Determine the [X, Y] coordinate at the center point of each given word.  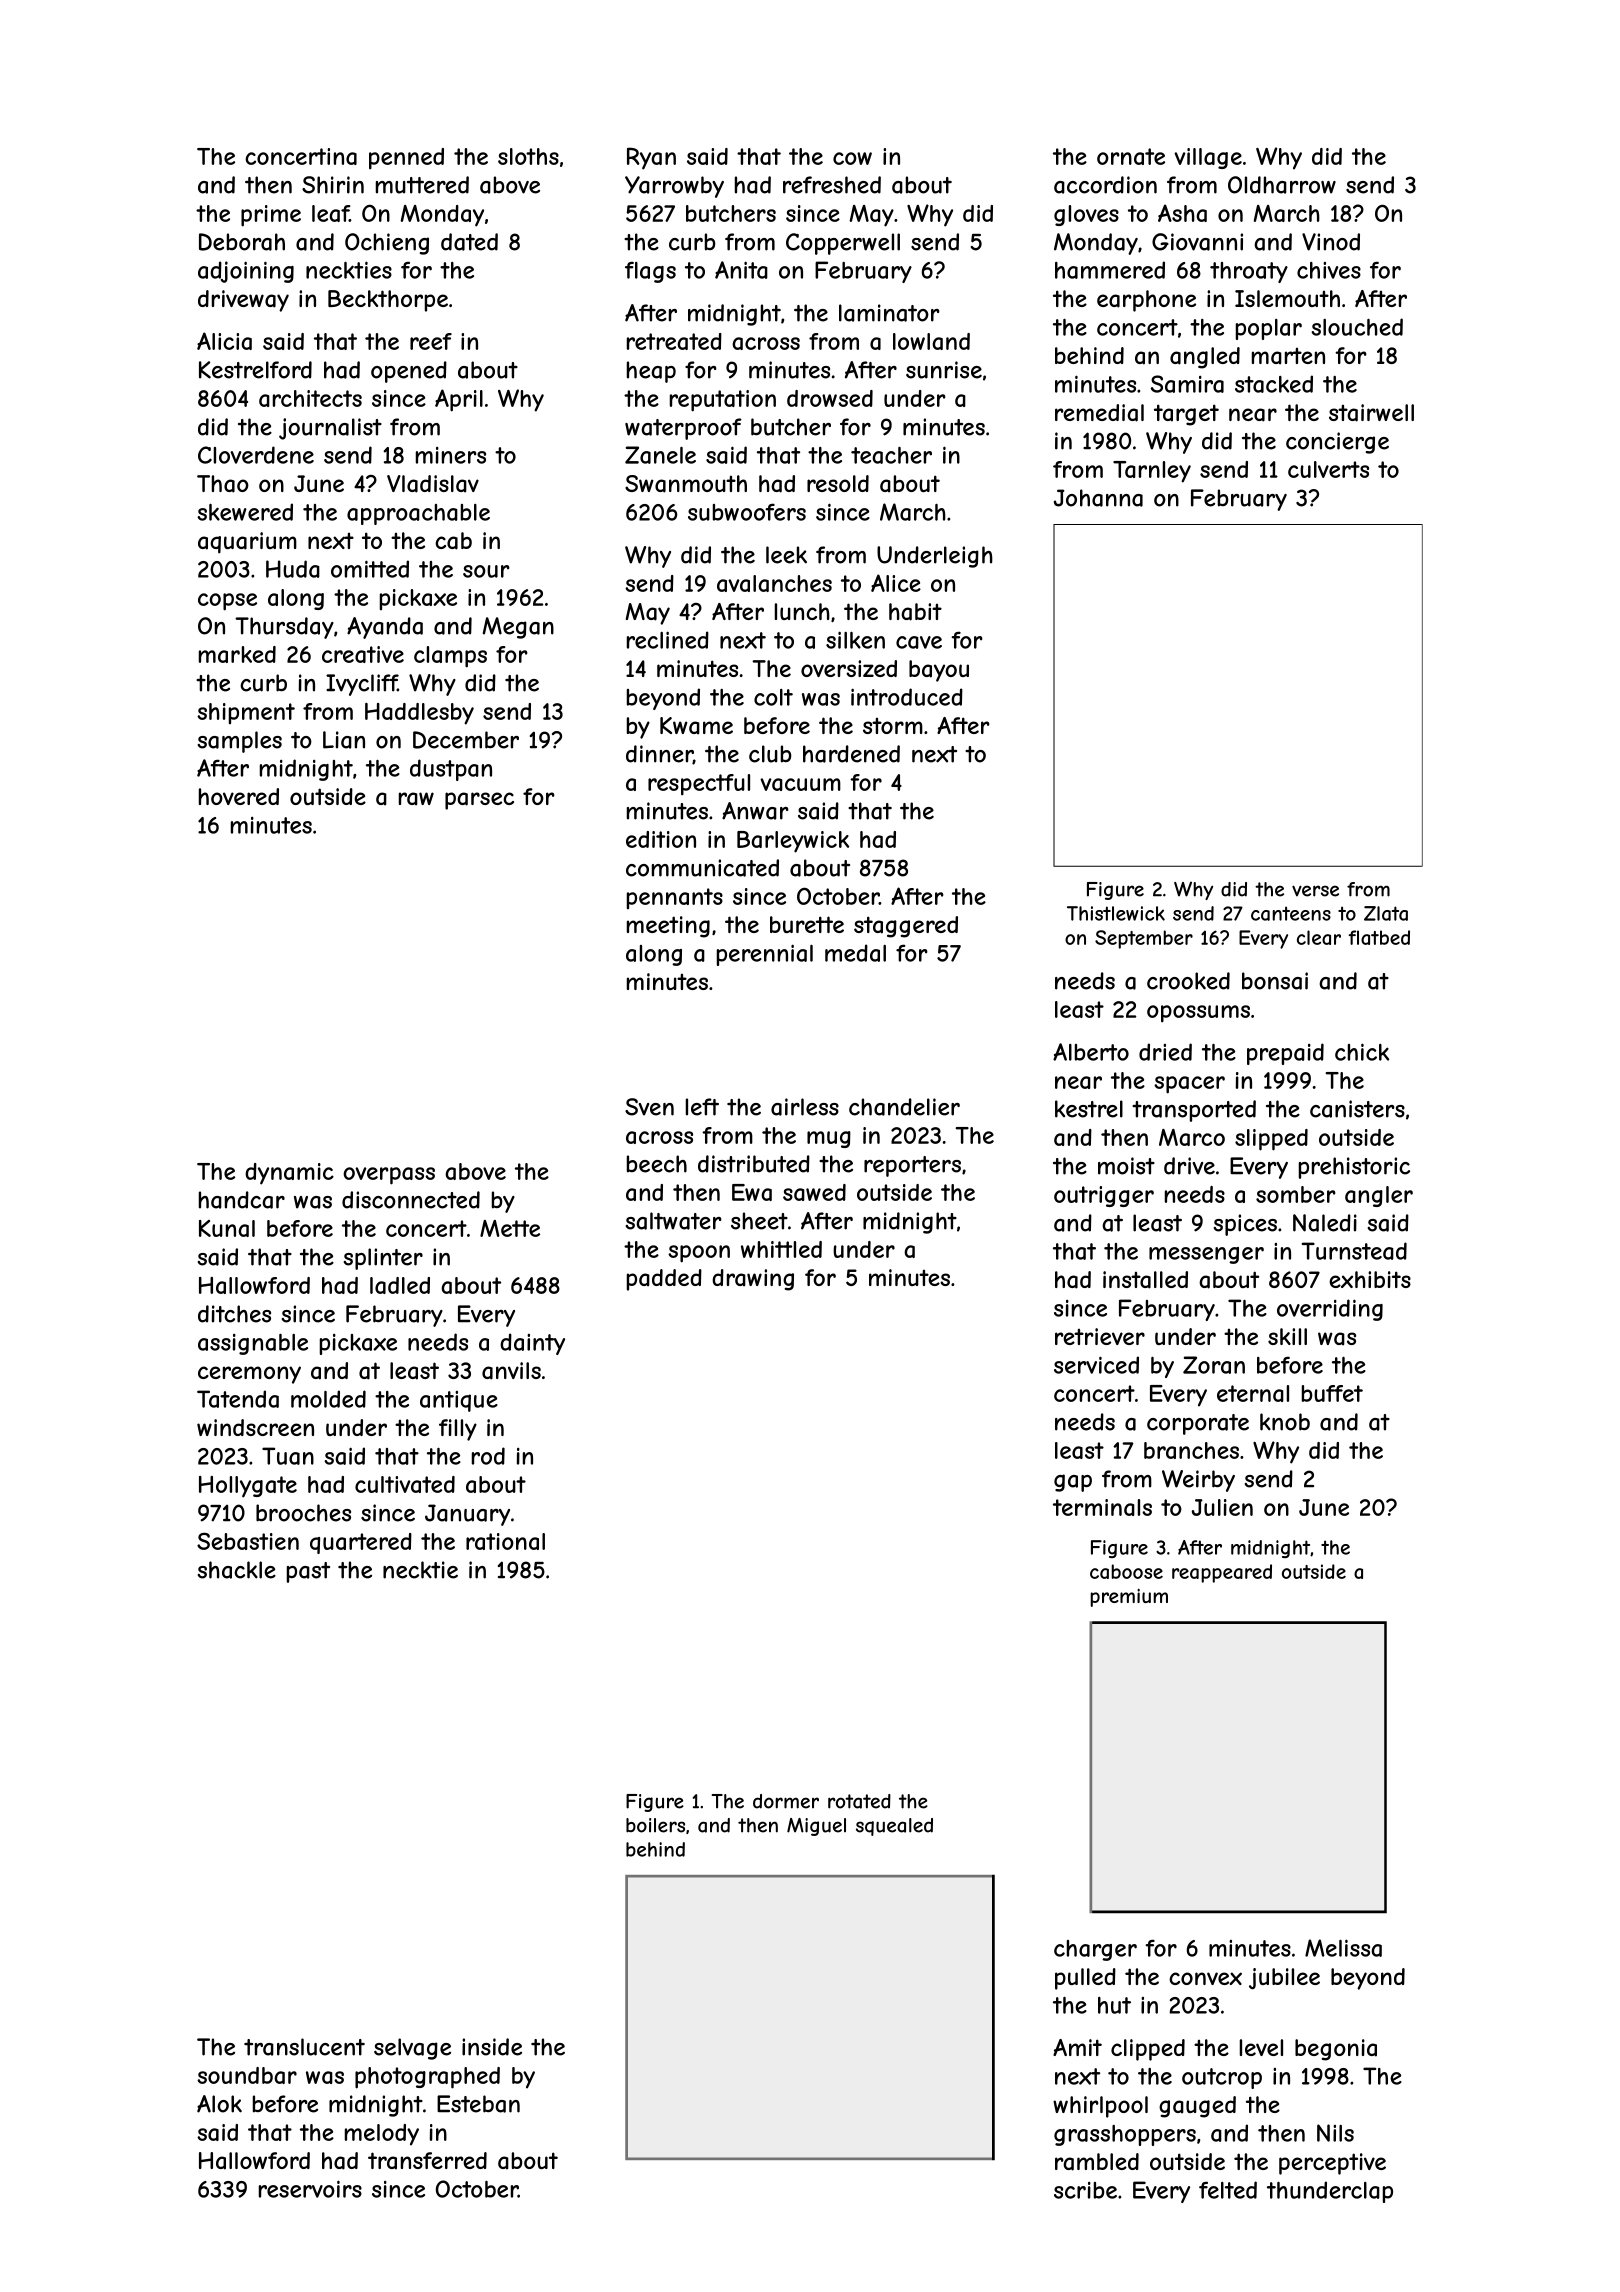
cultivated [405, 1484]
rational [505, 1541]
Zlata [1386, 913]
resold [838, 483]
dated [469, 242]
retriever [1100, 1336]
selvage [412, 2049]
